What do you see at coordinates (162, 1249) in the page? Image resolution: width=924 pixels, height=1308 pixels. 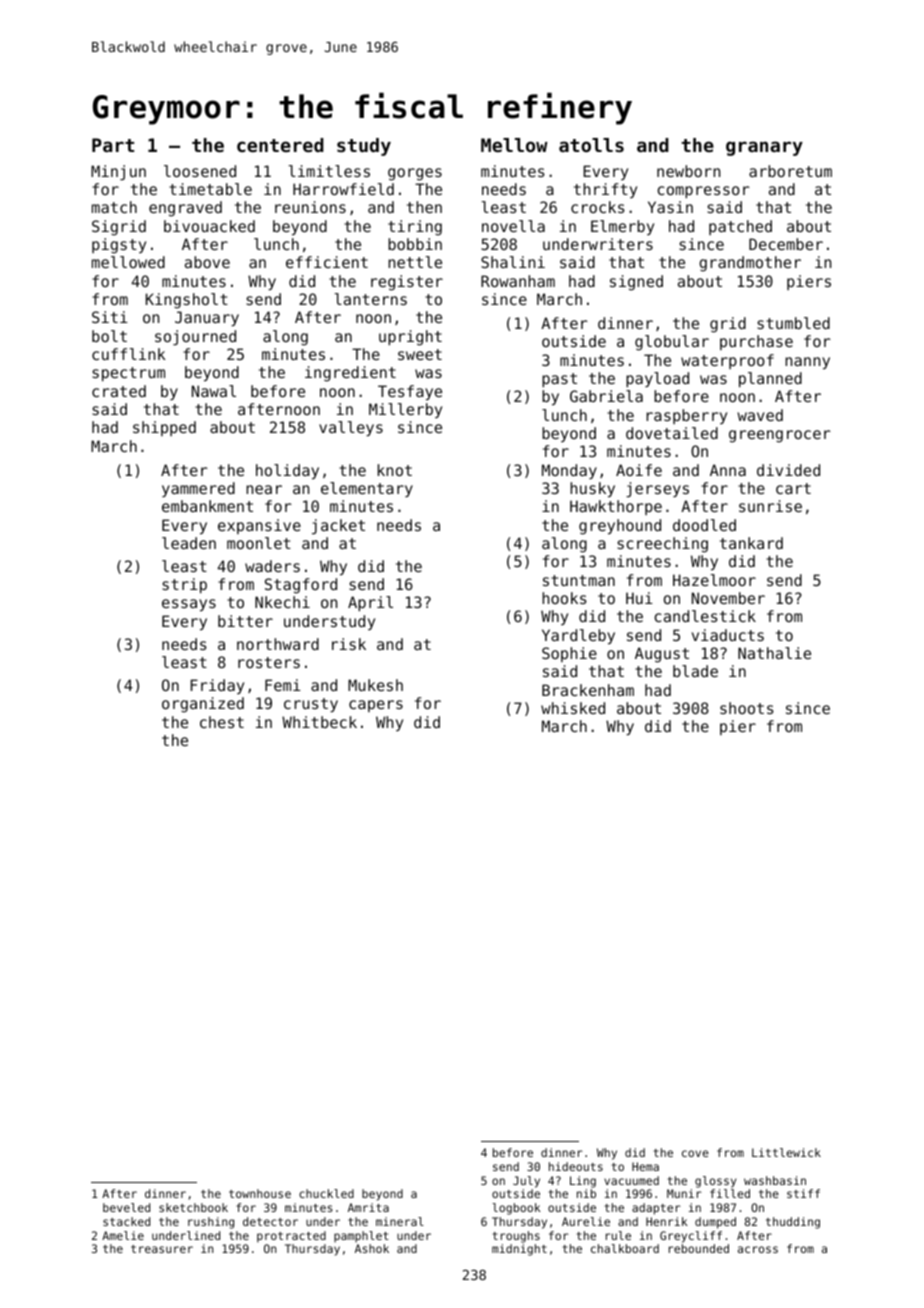 I see `treasurer` at bounding box center [162, 1249].
